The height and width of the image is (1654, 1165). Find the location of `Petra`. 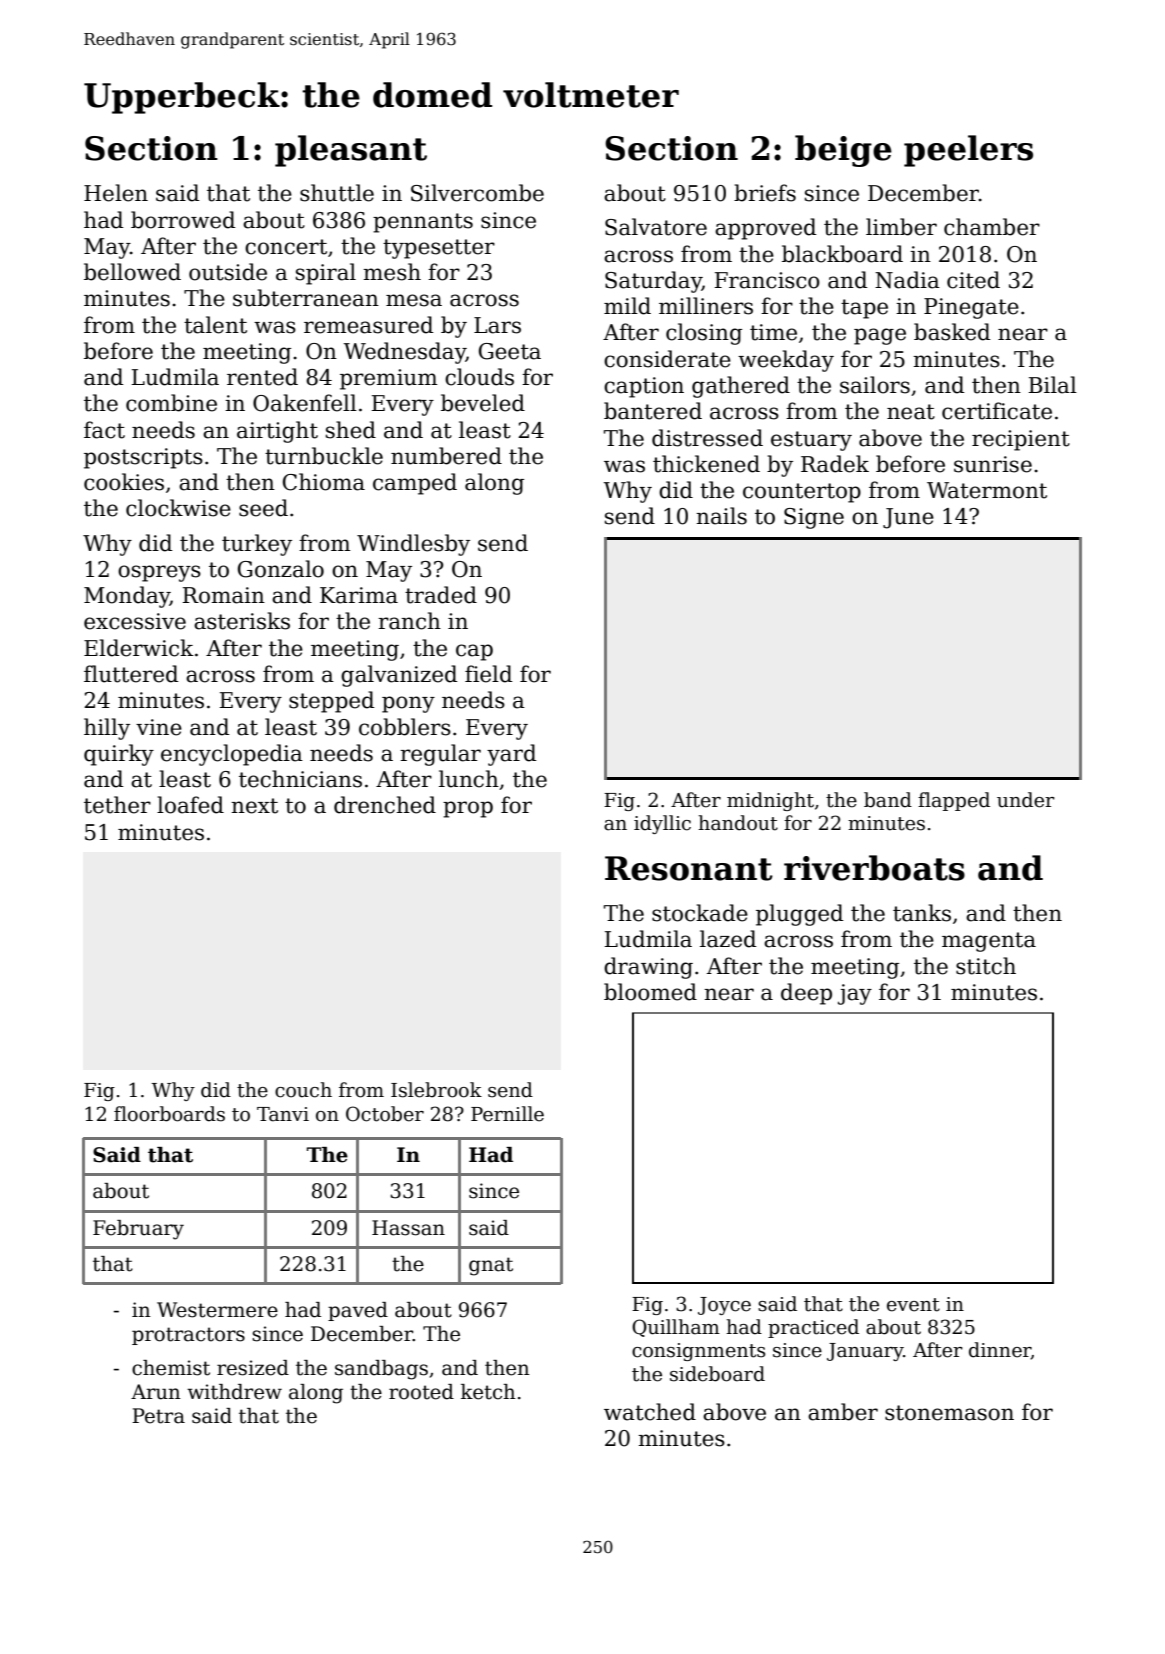

Petra is located at coordinates (158, 1416).
